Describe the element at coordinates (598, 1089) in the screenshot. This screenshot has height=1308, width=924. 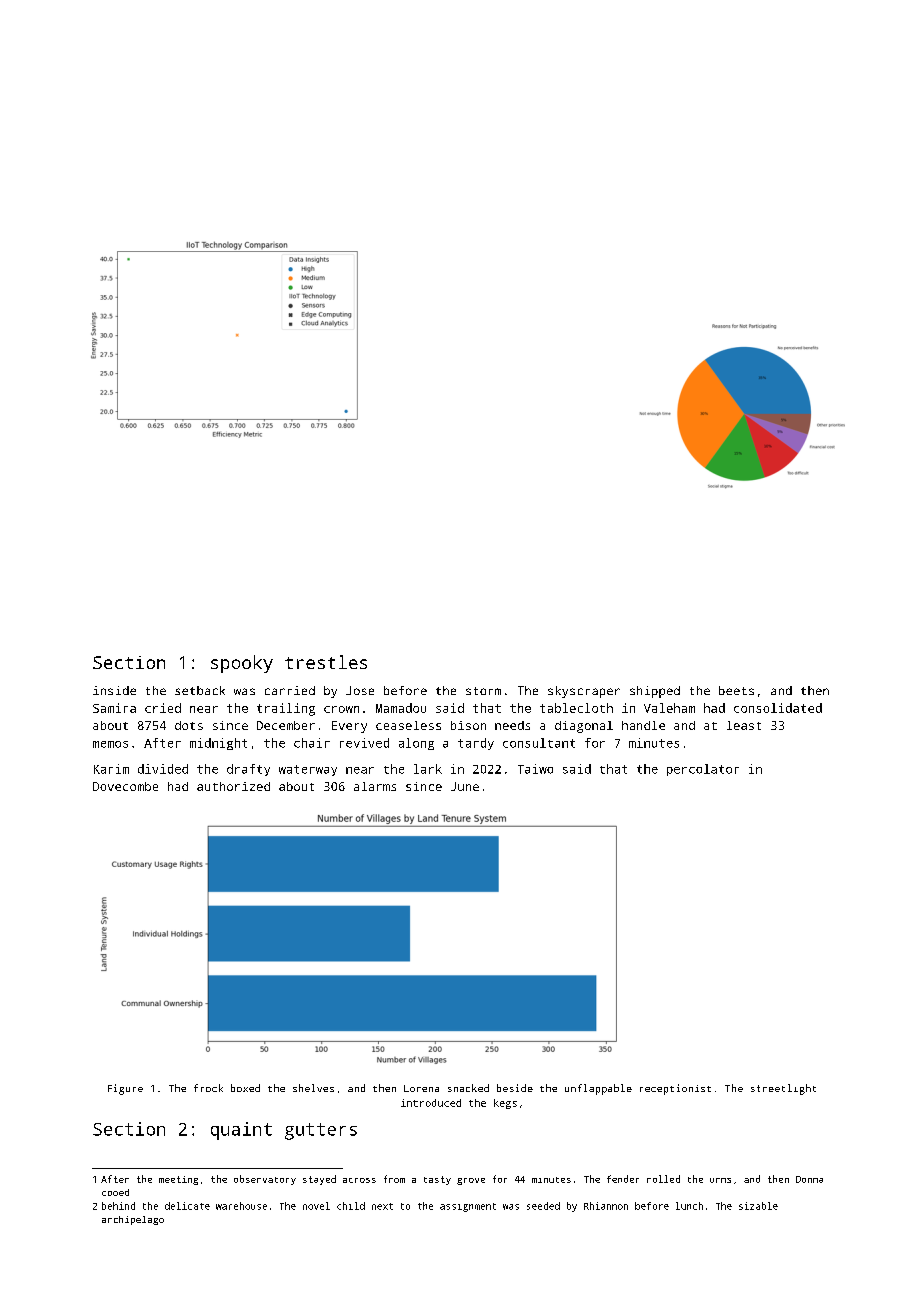
I see `unflappable` at that location.
